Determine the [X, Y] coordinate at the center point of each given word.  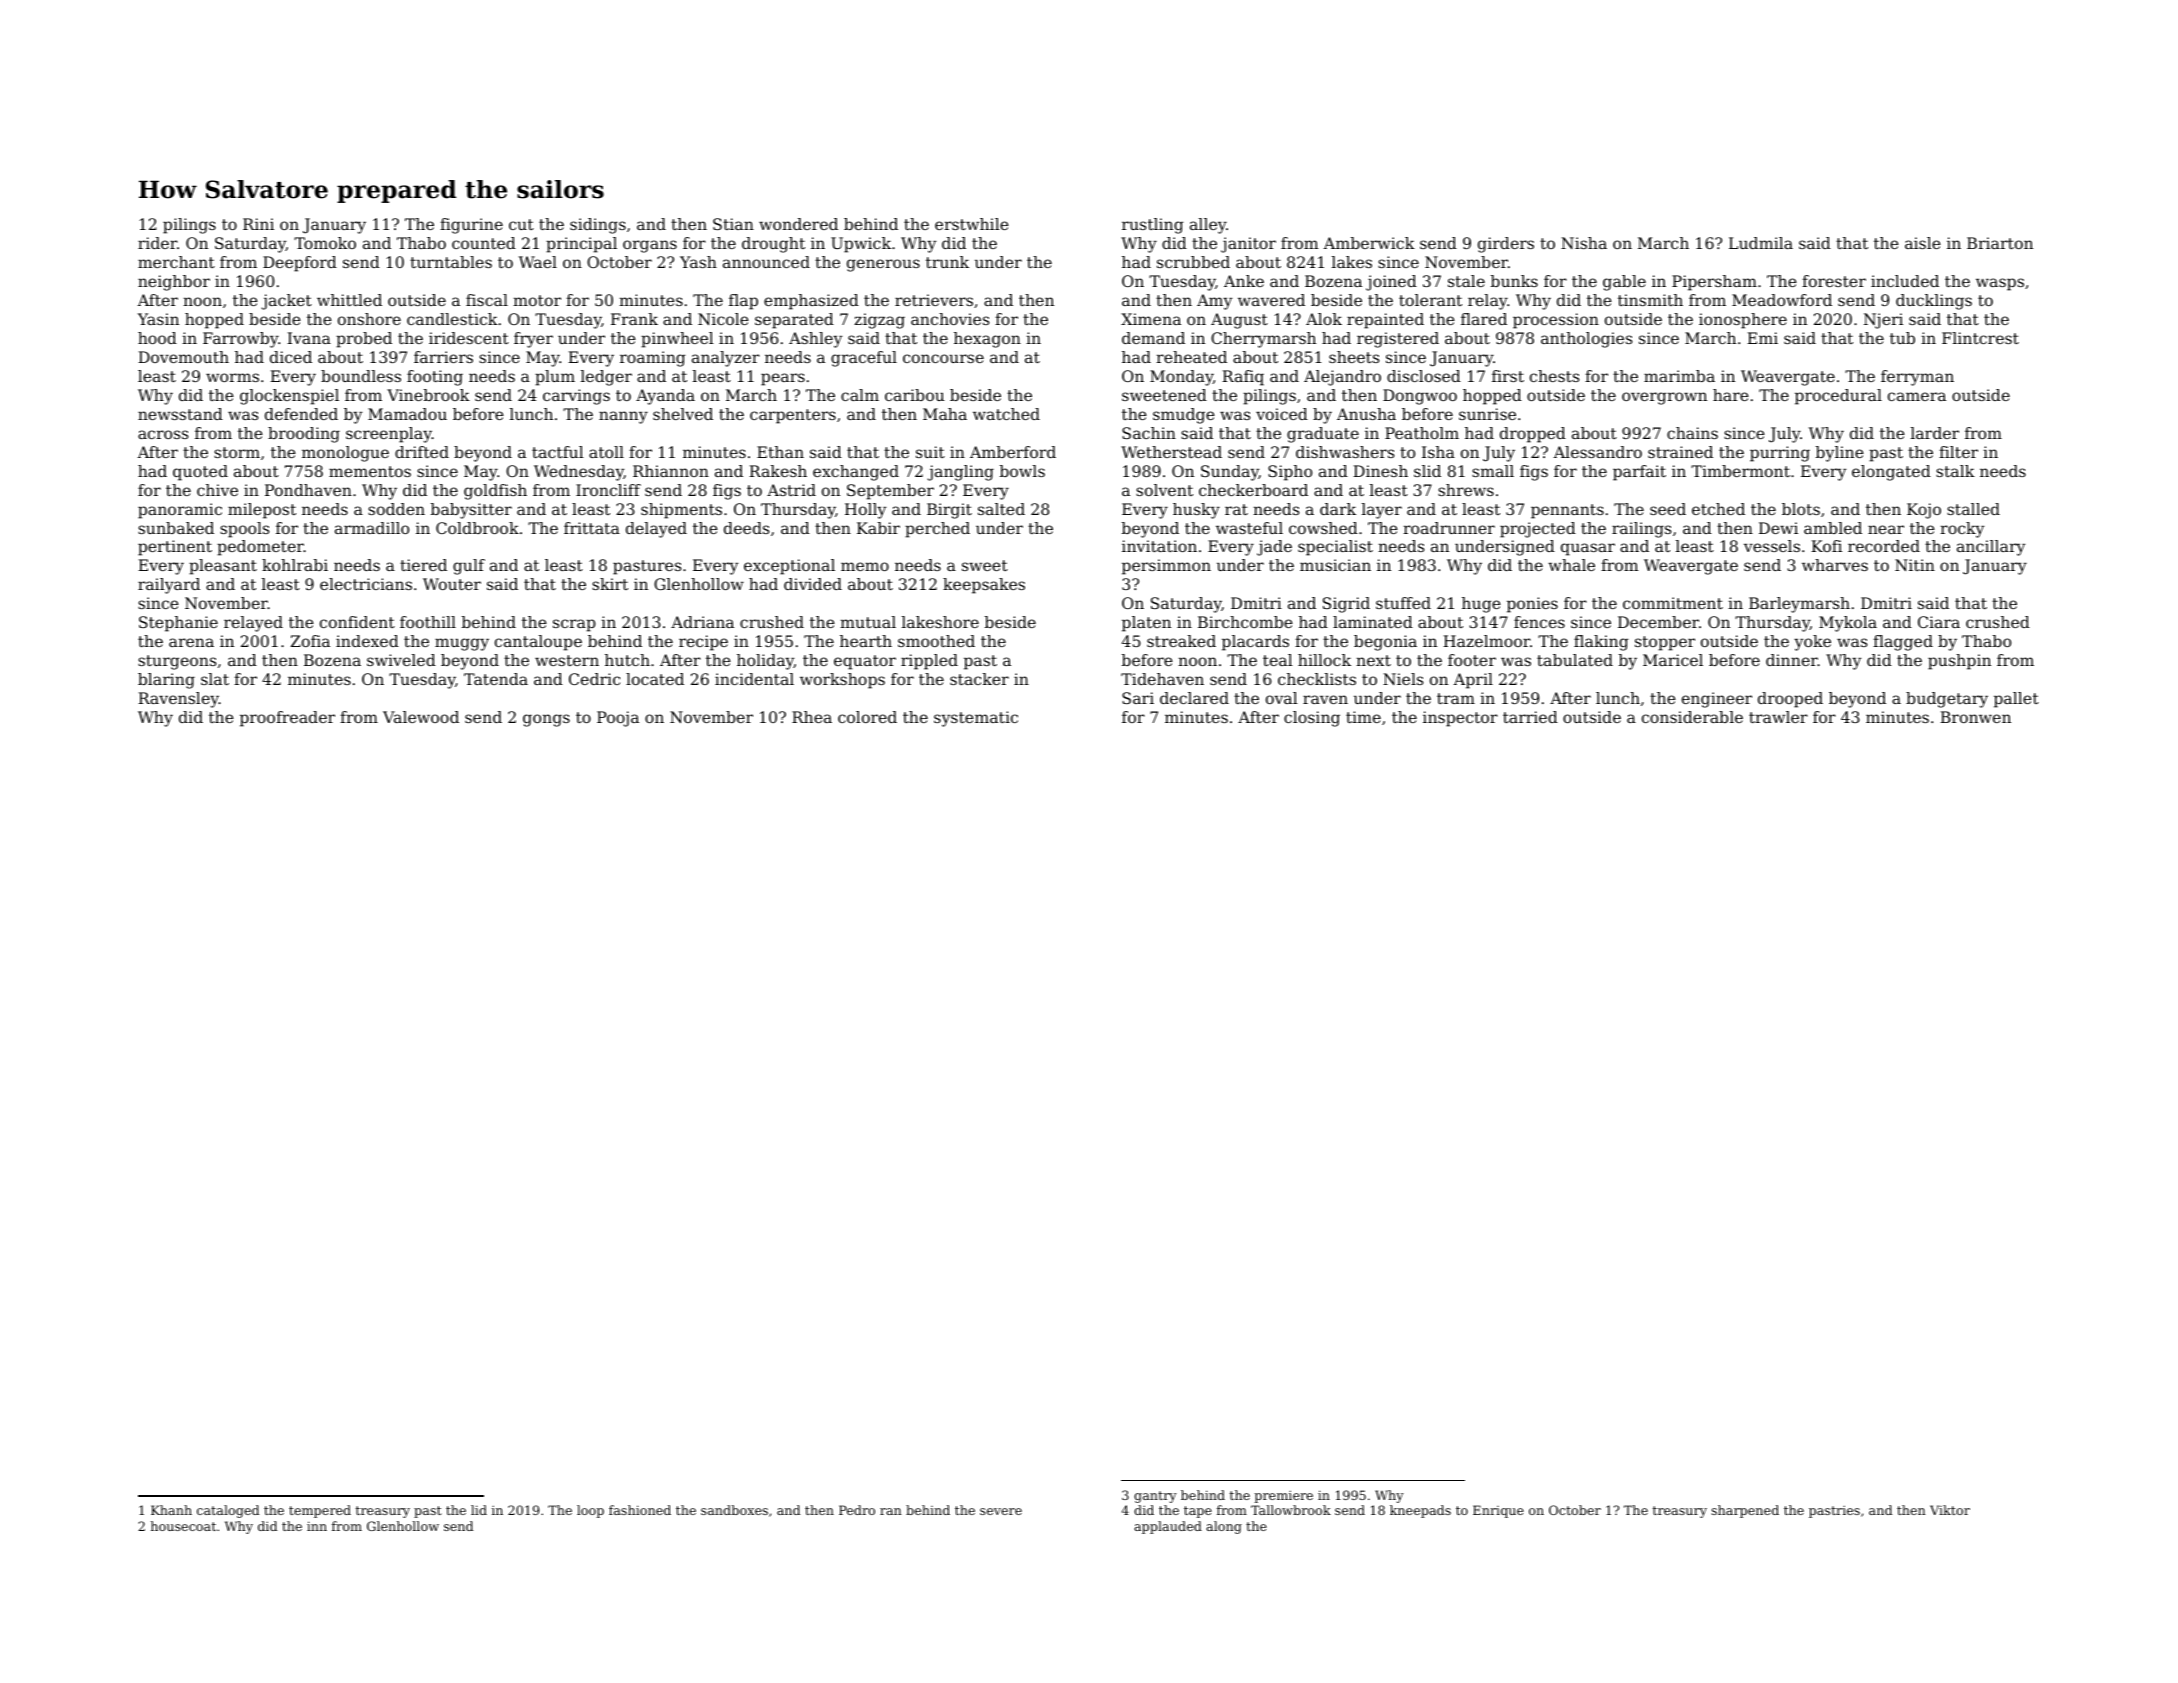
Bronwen [1975, 717]
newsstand [180, 414]
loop [590, 1511]
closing [1312, 719]
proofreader [287, 719]
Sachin [1149, 433]
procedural [1838, 397]
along [1224, 1527]
